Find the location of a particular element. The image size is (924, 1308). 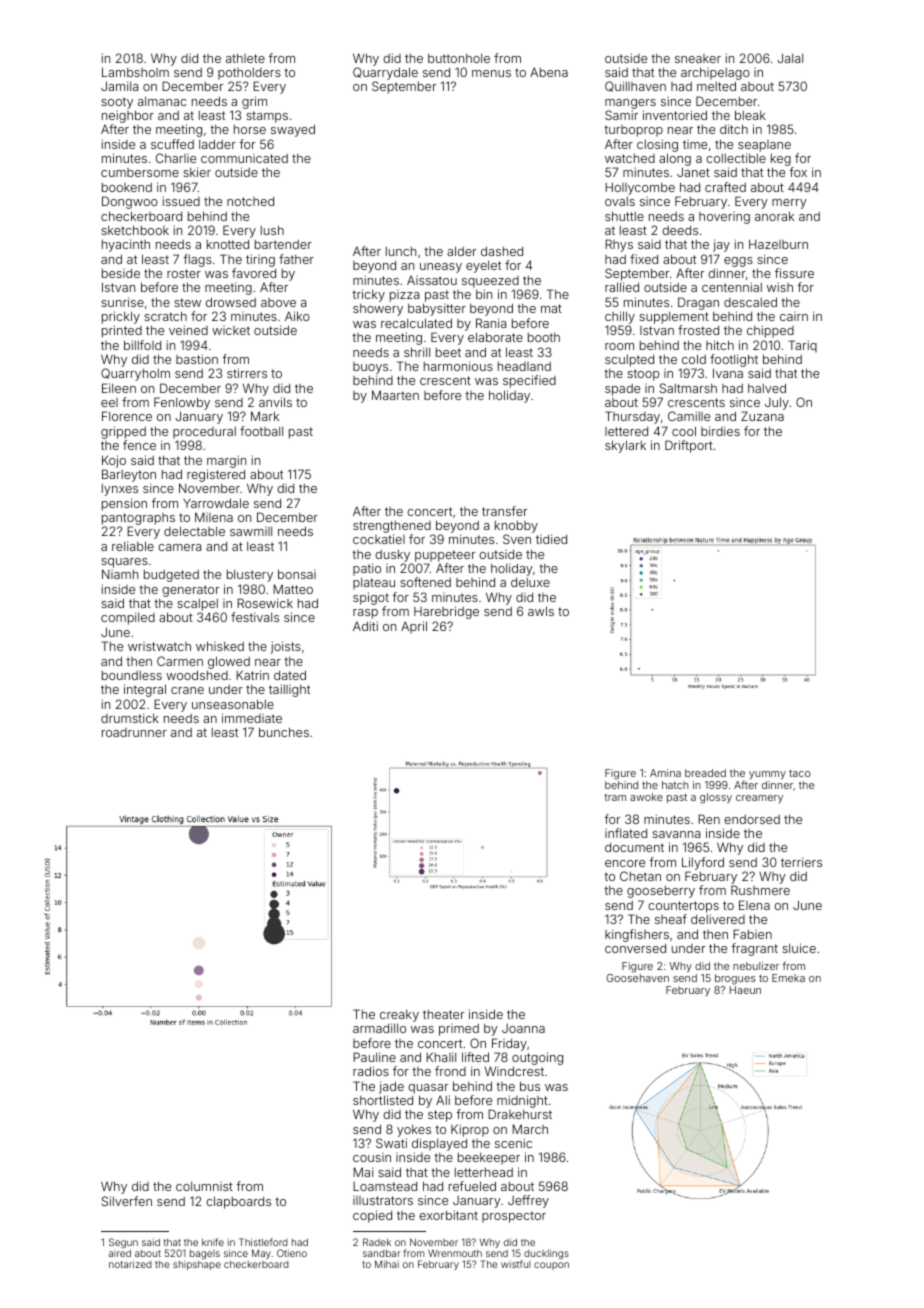

Jalal is located at coordinates (790, 58).
